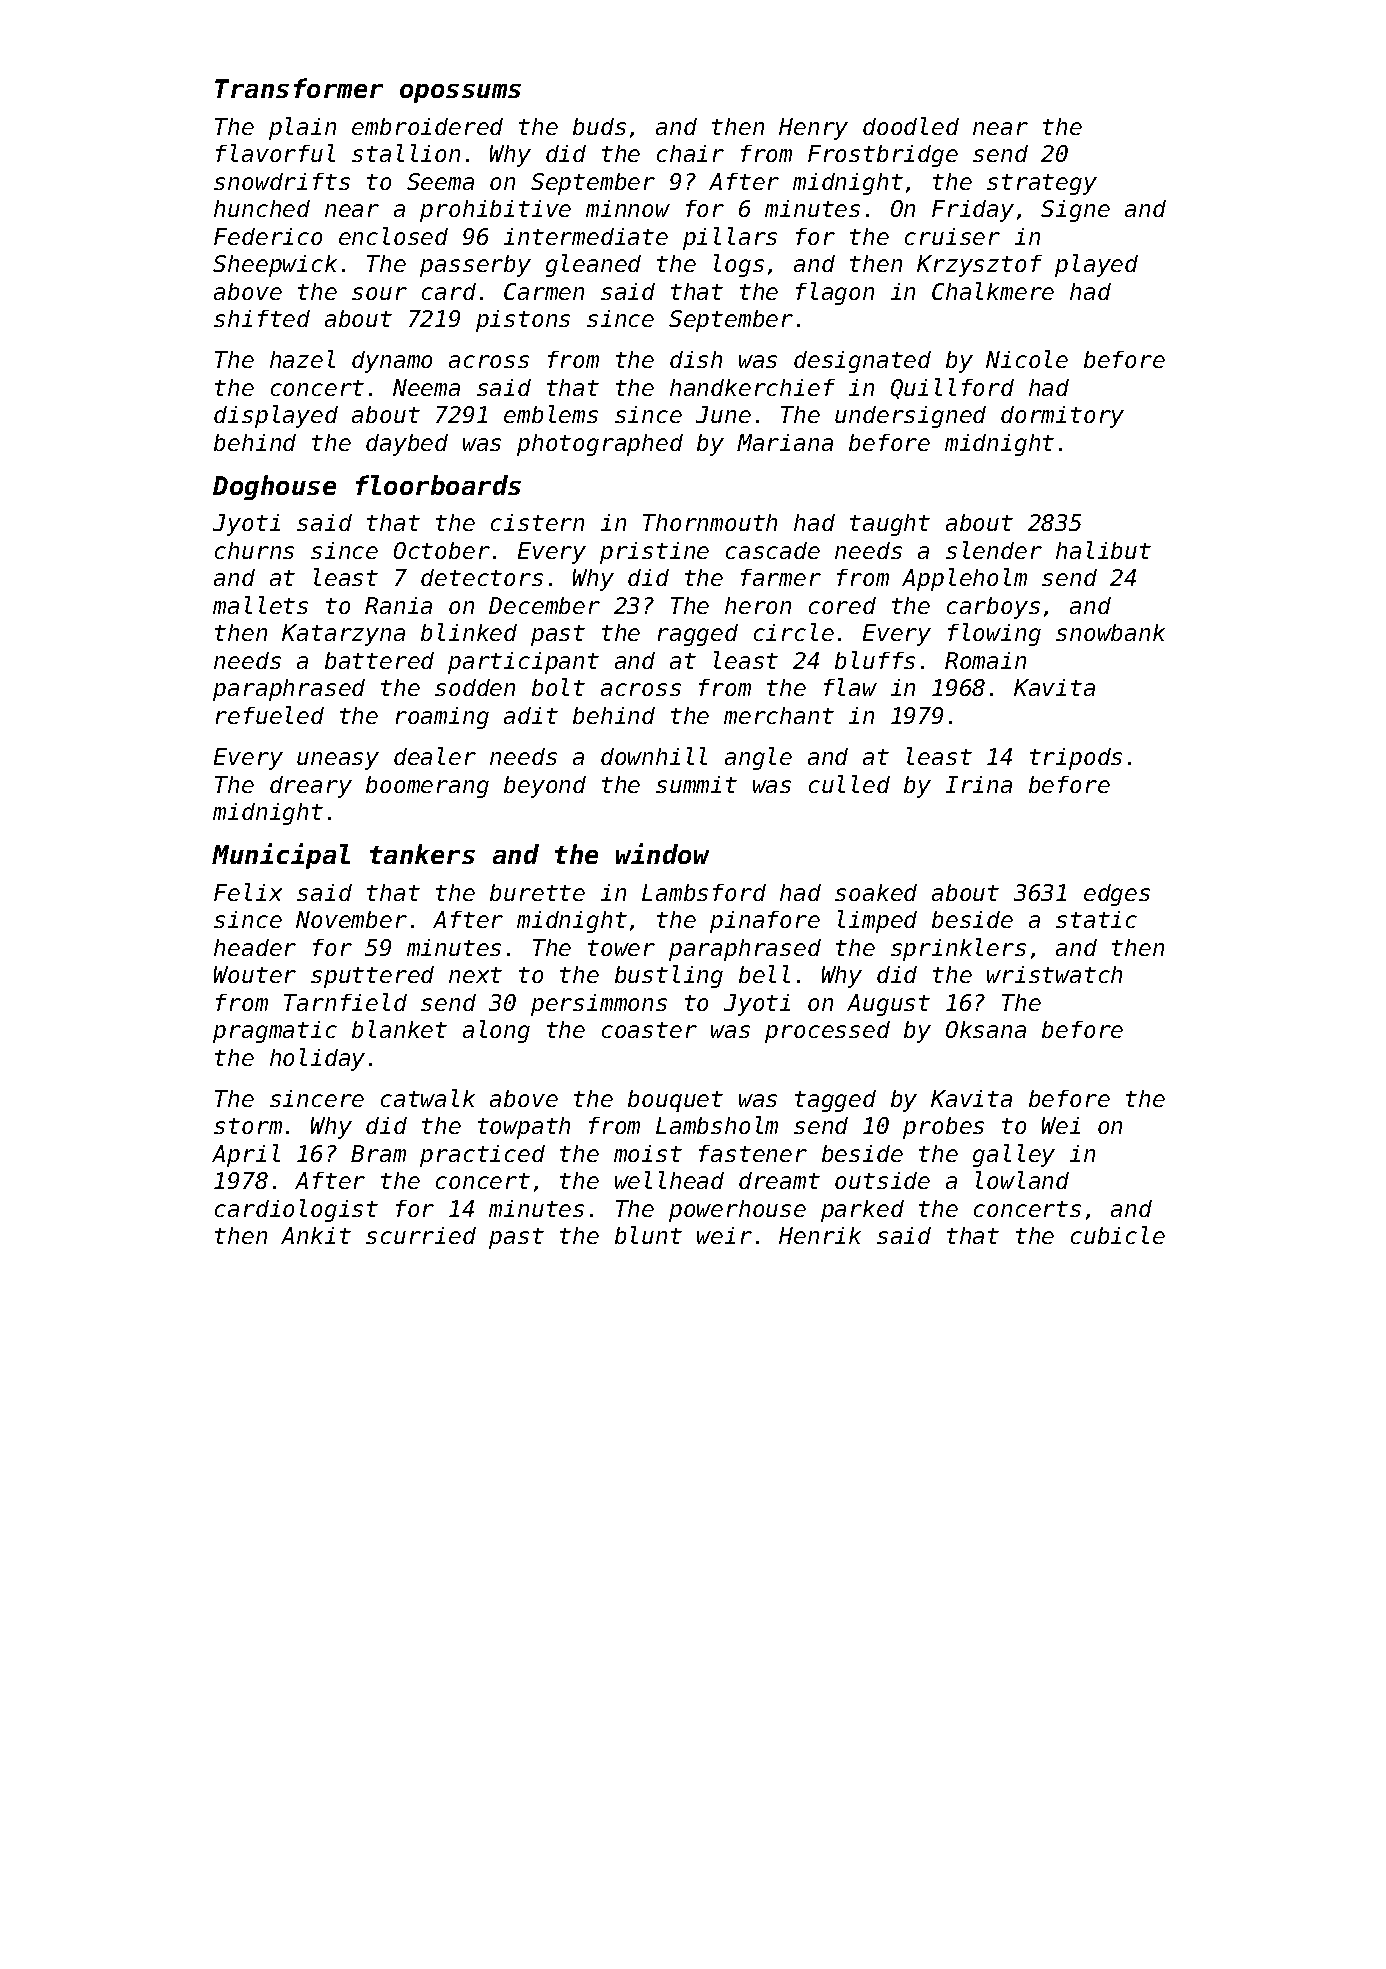 The height and width of the page is (1969, 1386). I want to click on Oksana, so click(986, 1029).
